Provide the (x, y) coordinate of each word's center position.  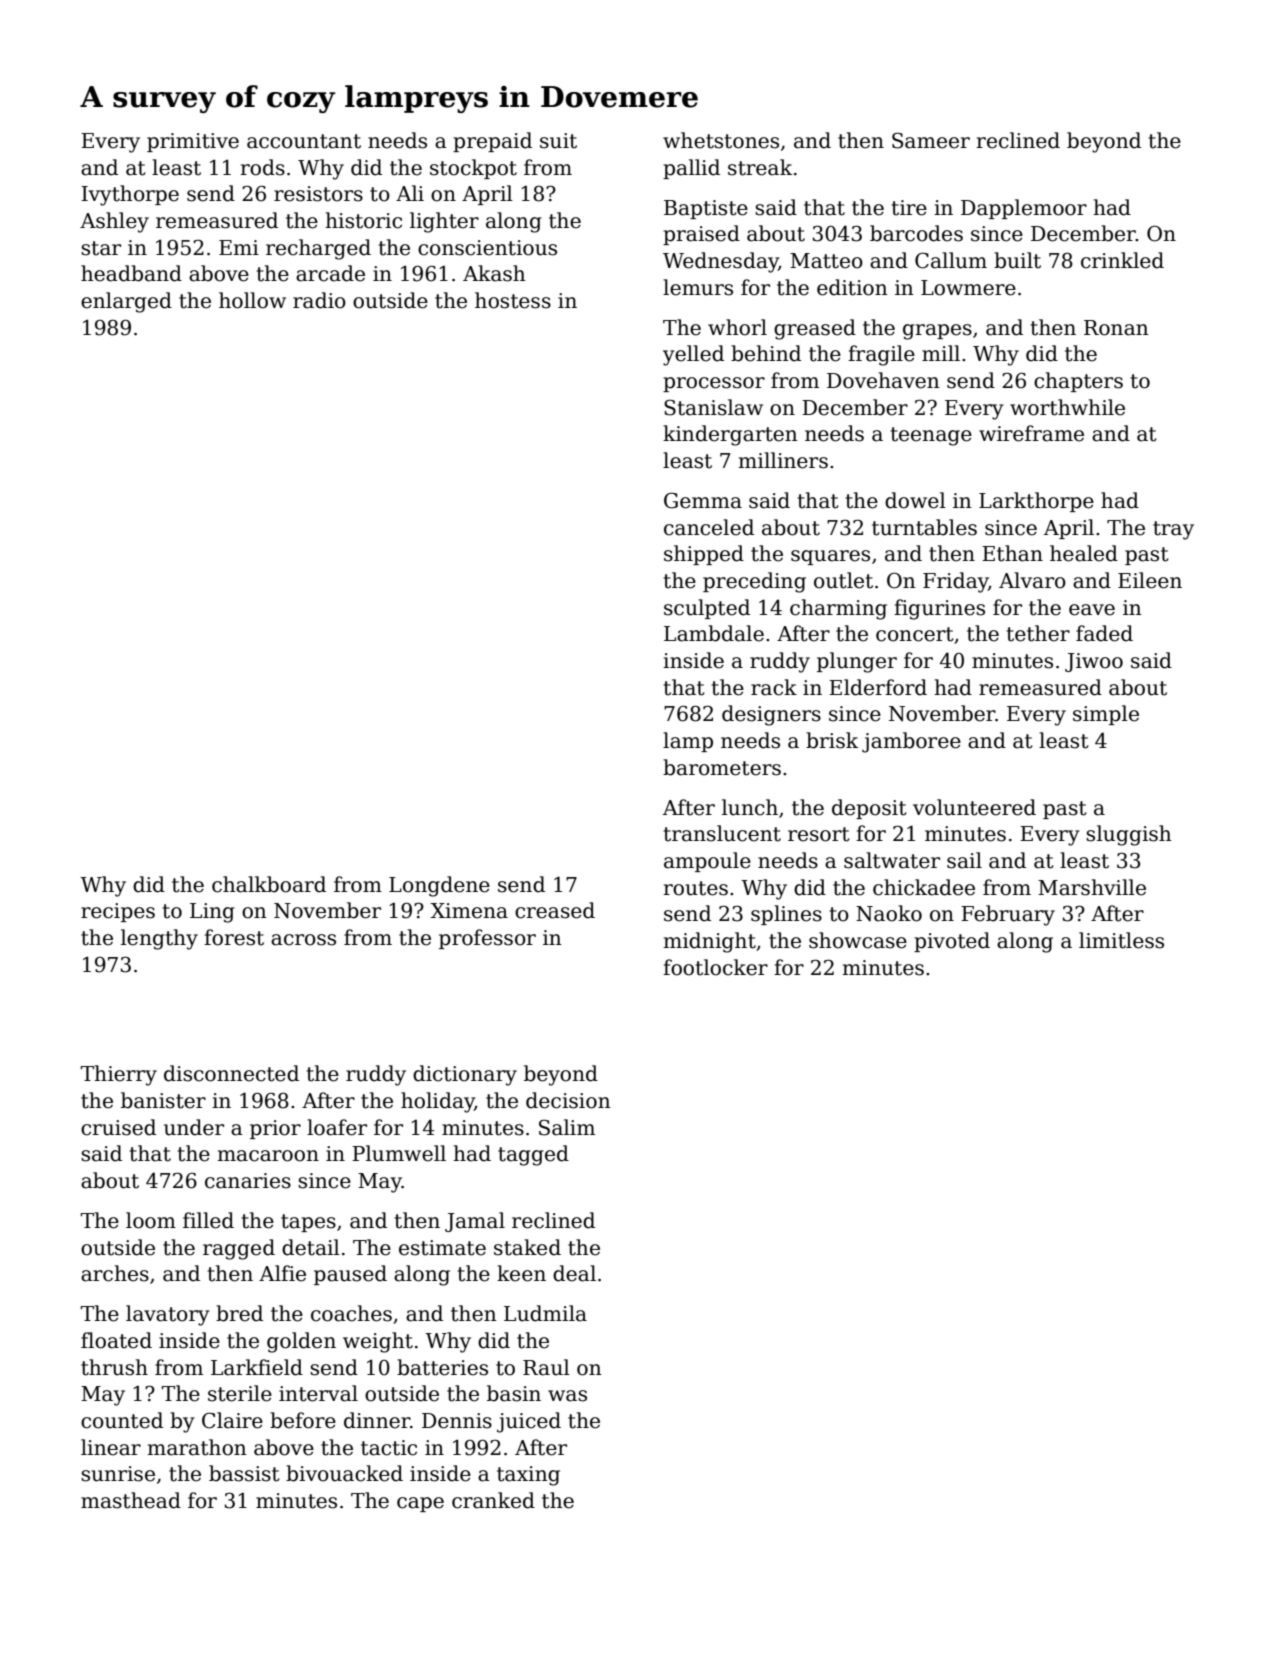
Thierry (119, 1075)
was (567, 1396)
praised (701, 235)
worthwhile (1067, 407)
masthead (131, 1500)
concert (915, 634)
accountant (304, 141)
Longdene (439, 886)
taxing (528, 1476)
